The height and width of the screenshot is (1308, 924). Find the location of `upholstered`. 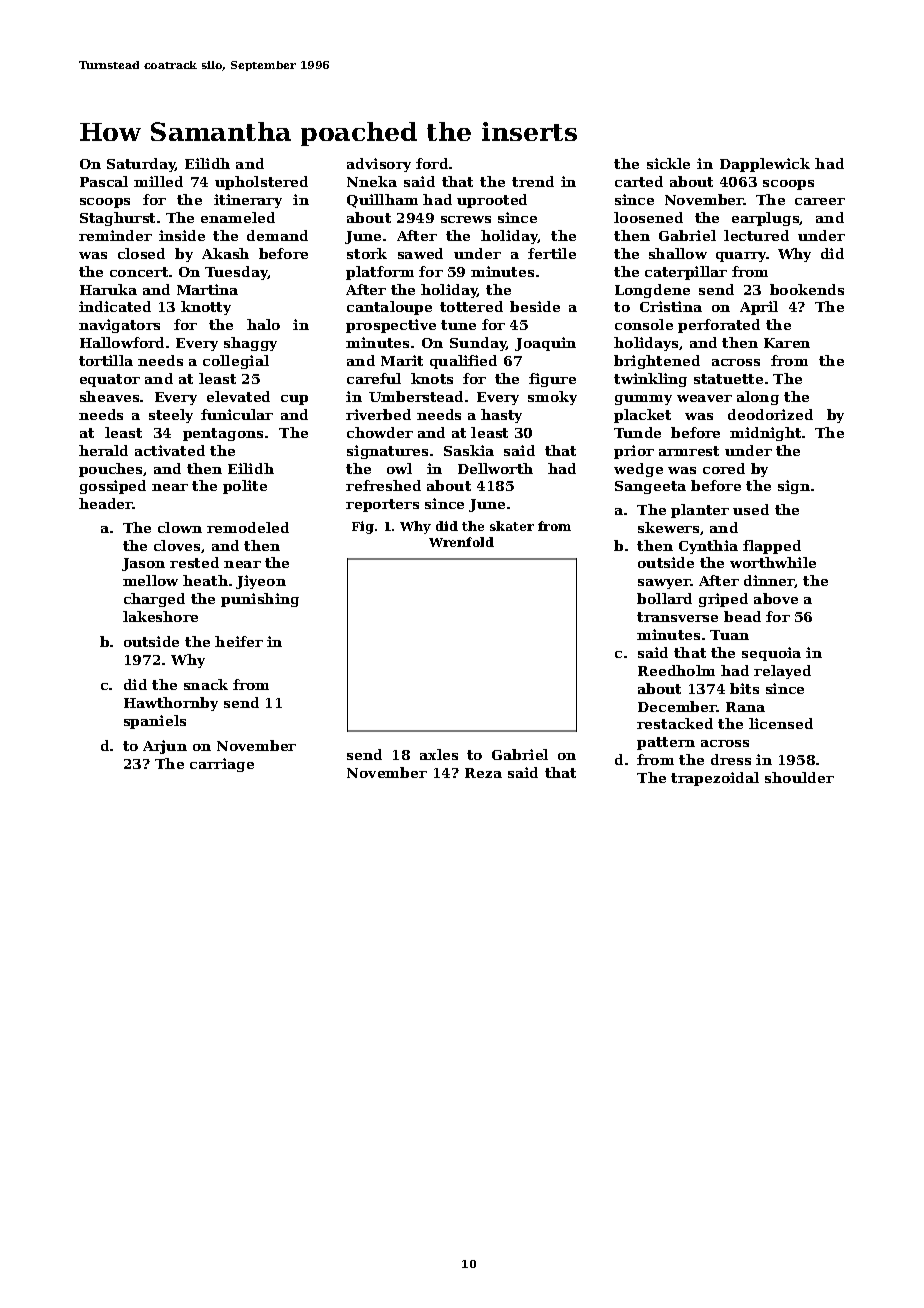

upholstered is located at coordinates (261, 183).
